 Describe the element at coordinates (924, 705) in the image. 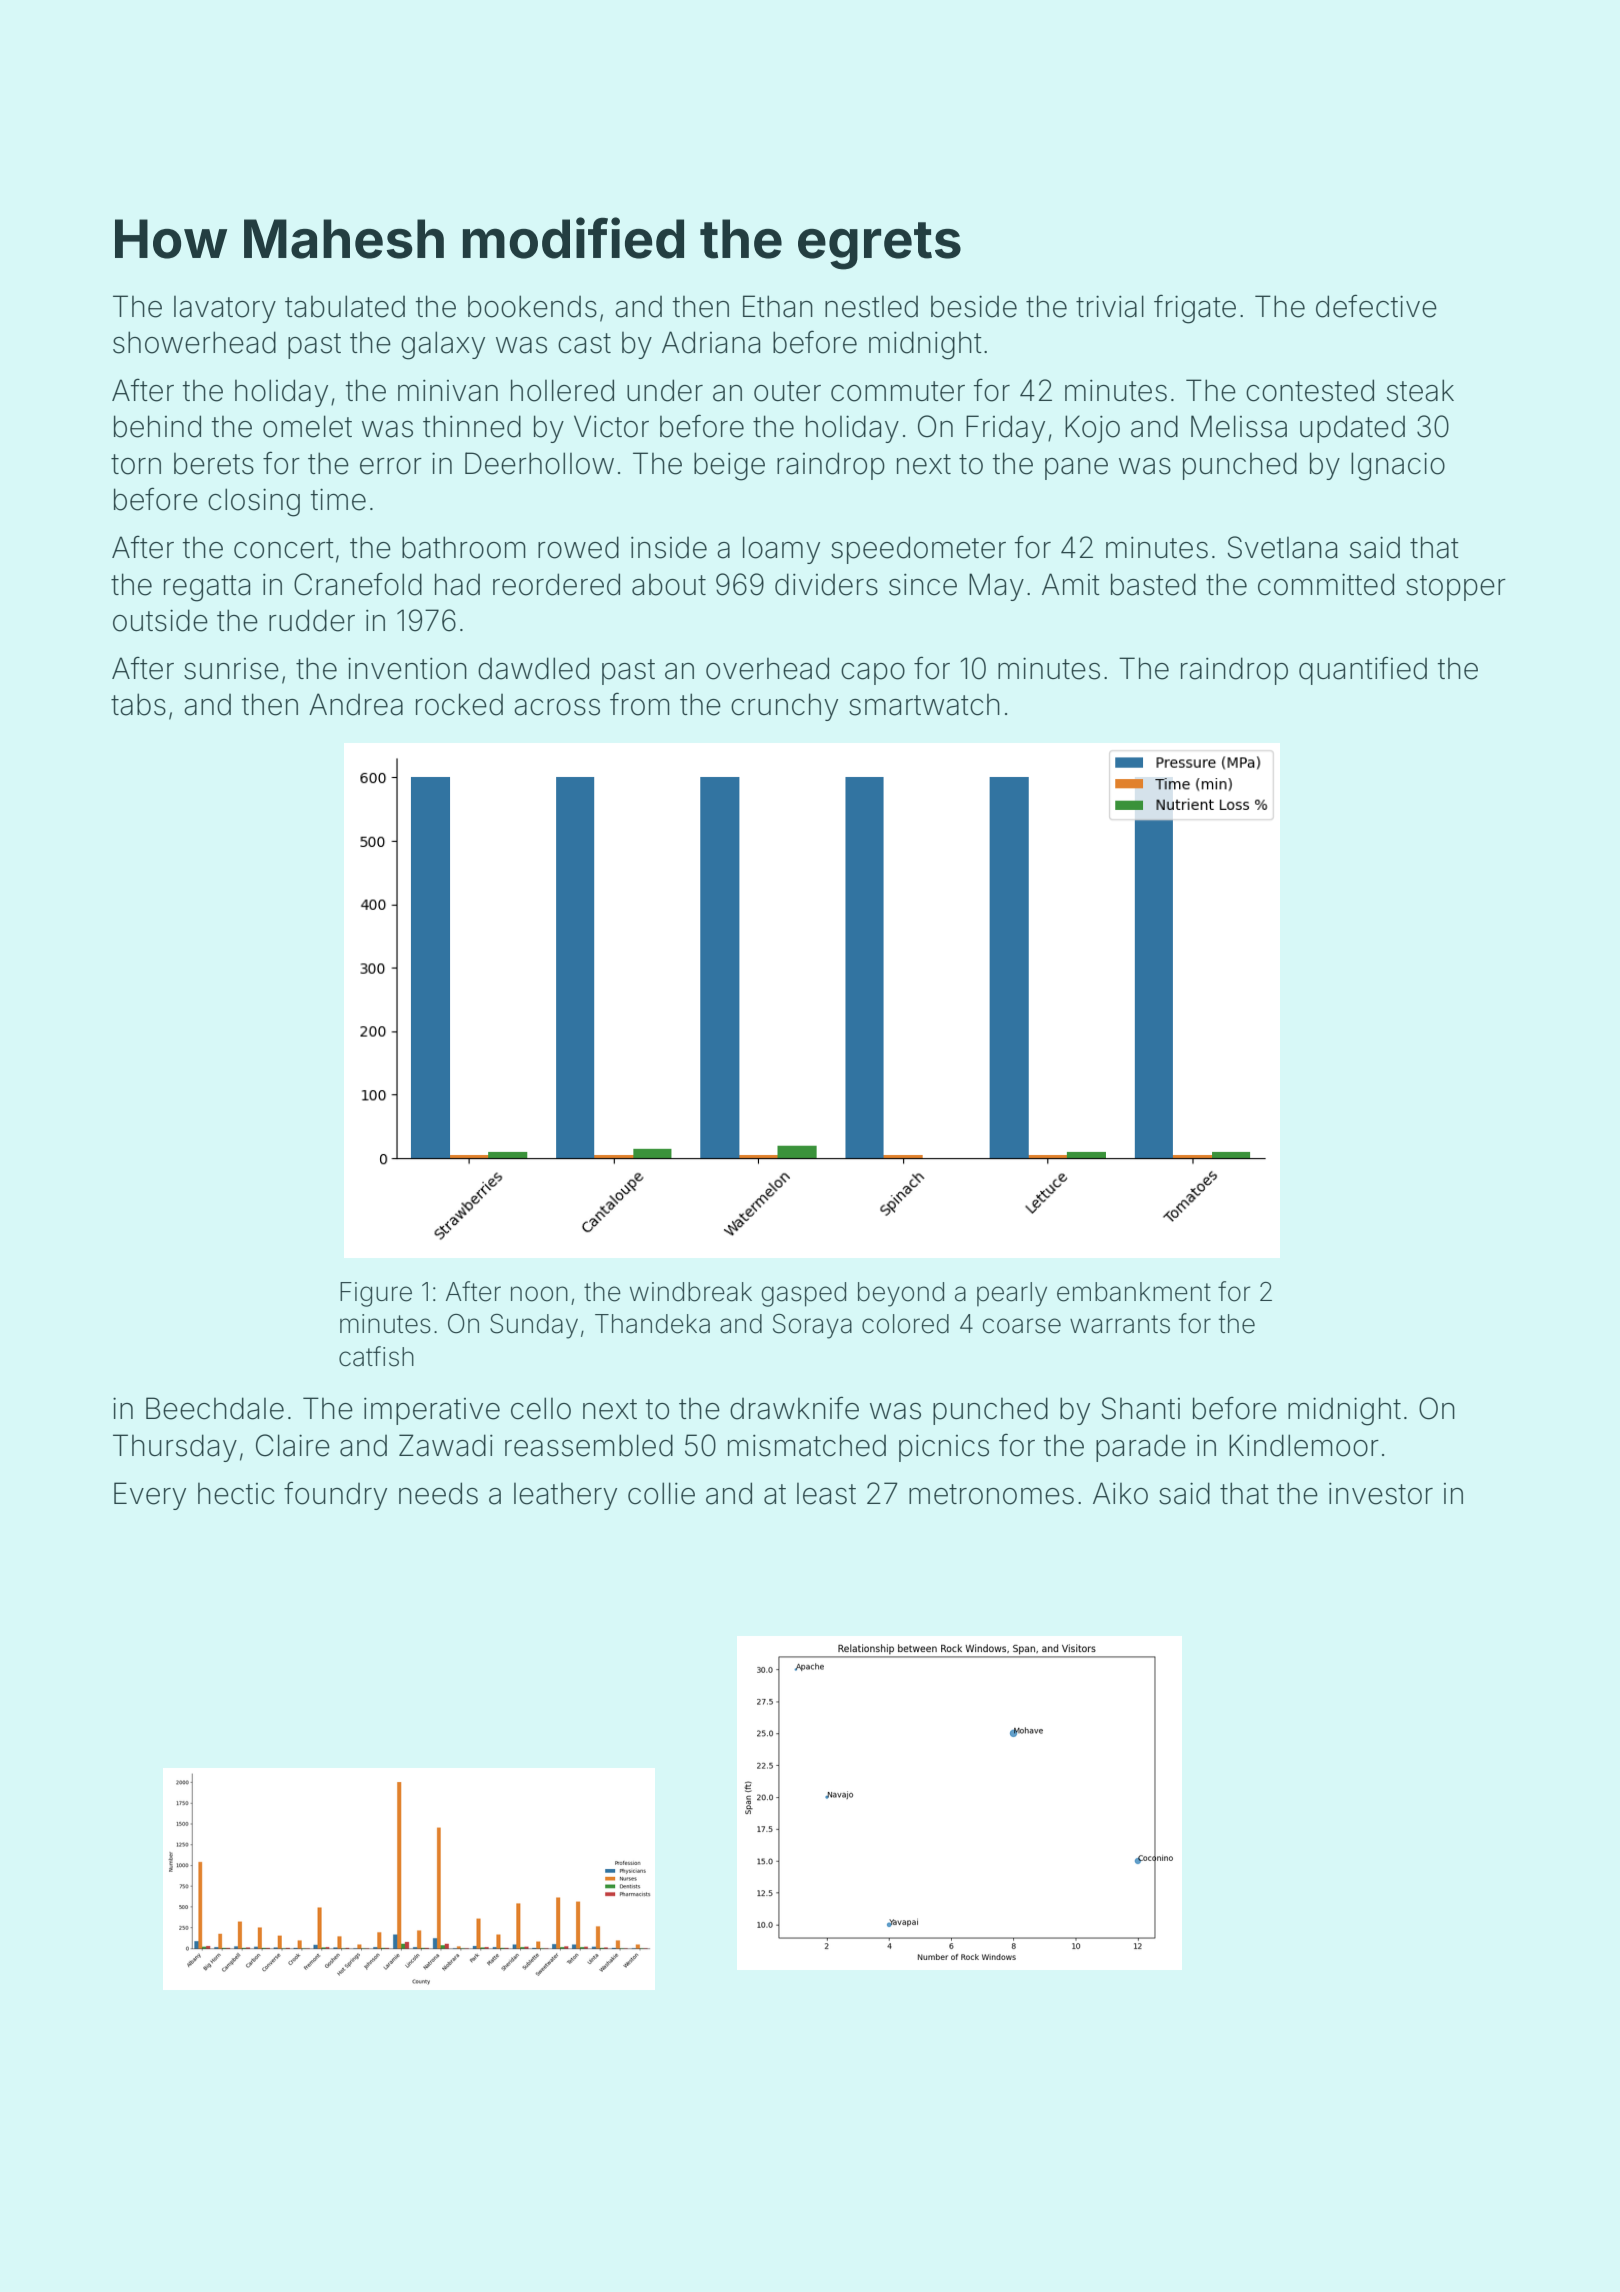

I see `smartwatch` at that location.
